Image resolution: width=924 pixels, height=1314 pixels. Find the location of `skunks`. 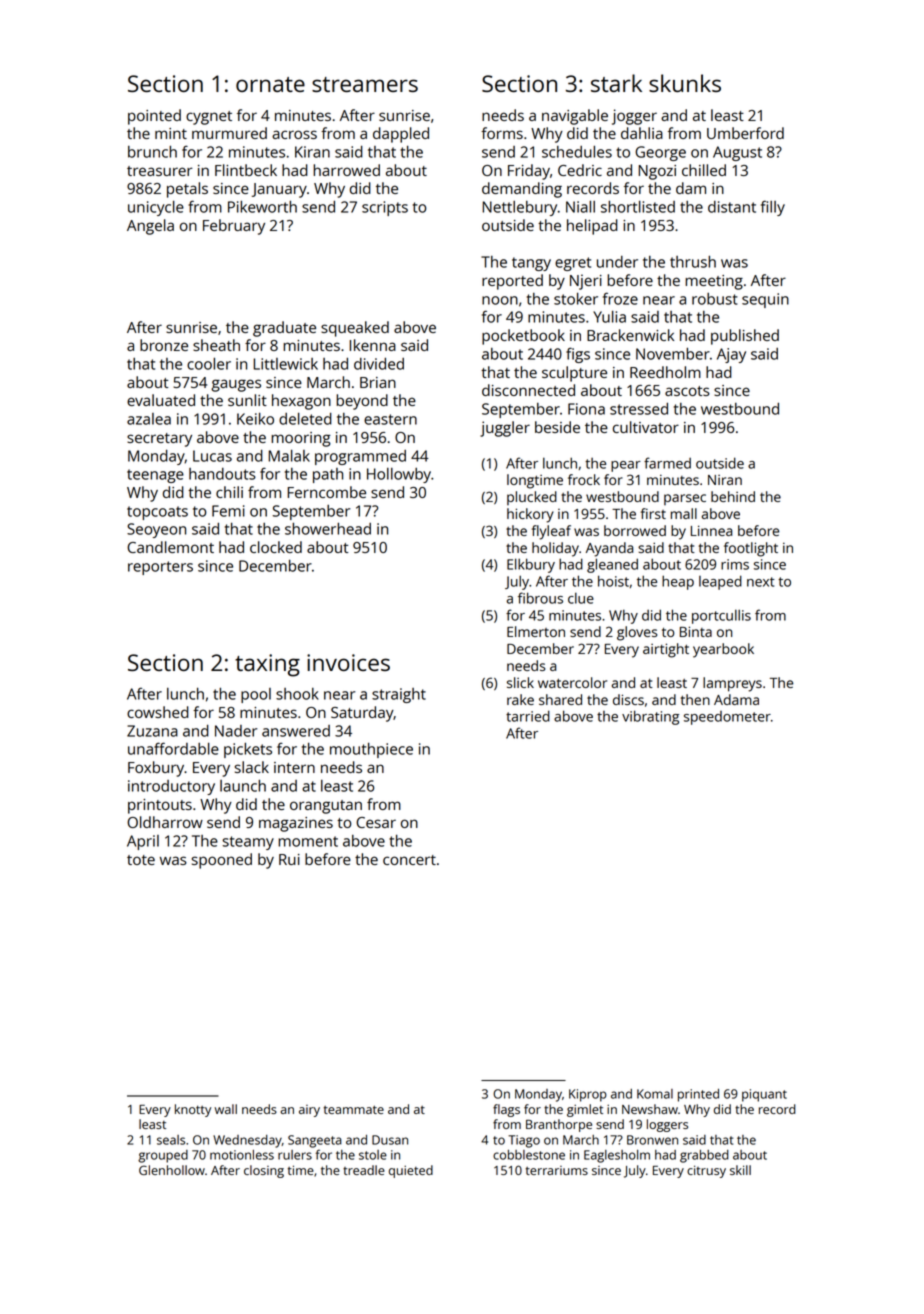

skunks is located at coordinates (685, 83).
